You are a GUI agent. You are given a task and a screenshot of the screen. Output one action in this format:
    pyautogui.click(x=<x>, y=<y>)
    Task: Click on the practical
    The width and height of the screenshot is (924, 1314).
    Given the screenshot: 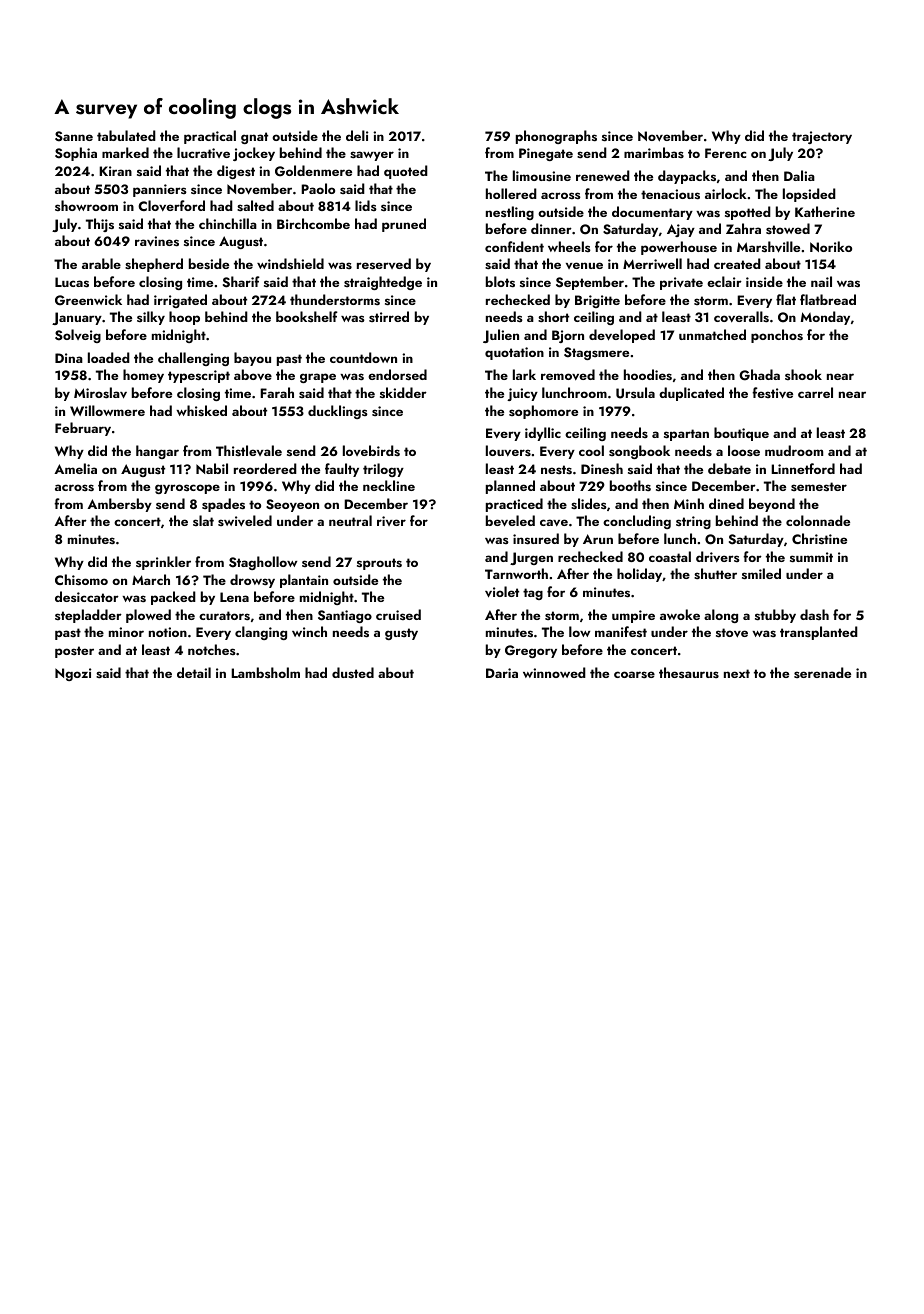 What is the action you would take?
    pyautogui.click(x=210, y=137)
